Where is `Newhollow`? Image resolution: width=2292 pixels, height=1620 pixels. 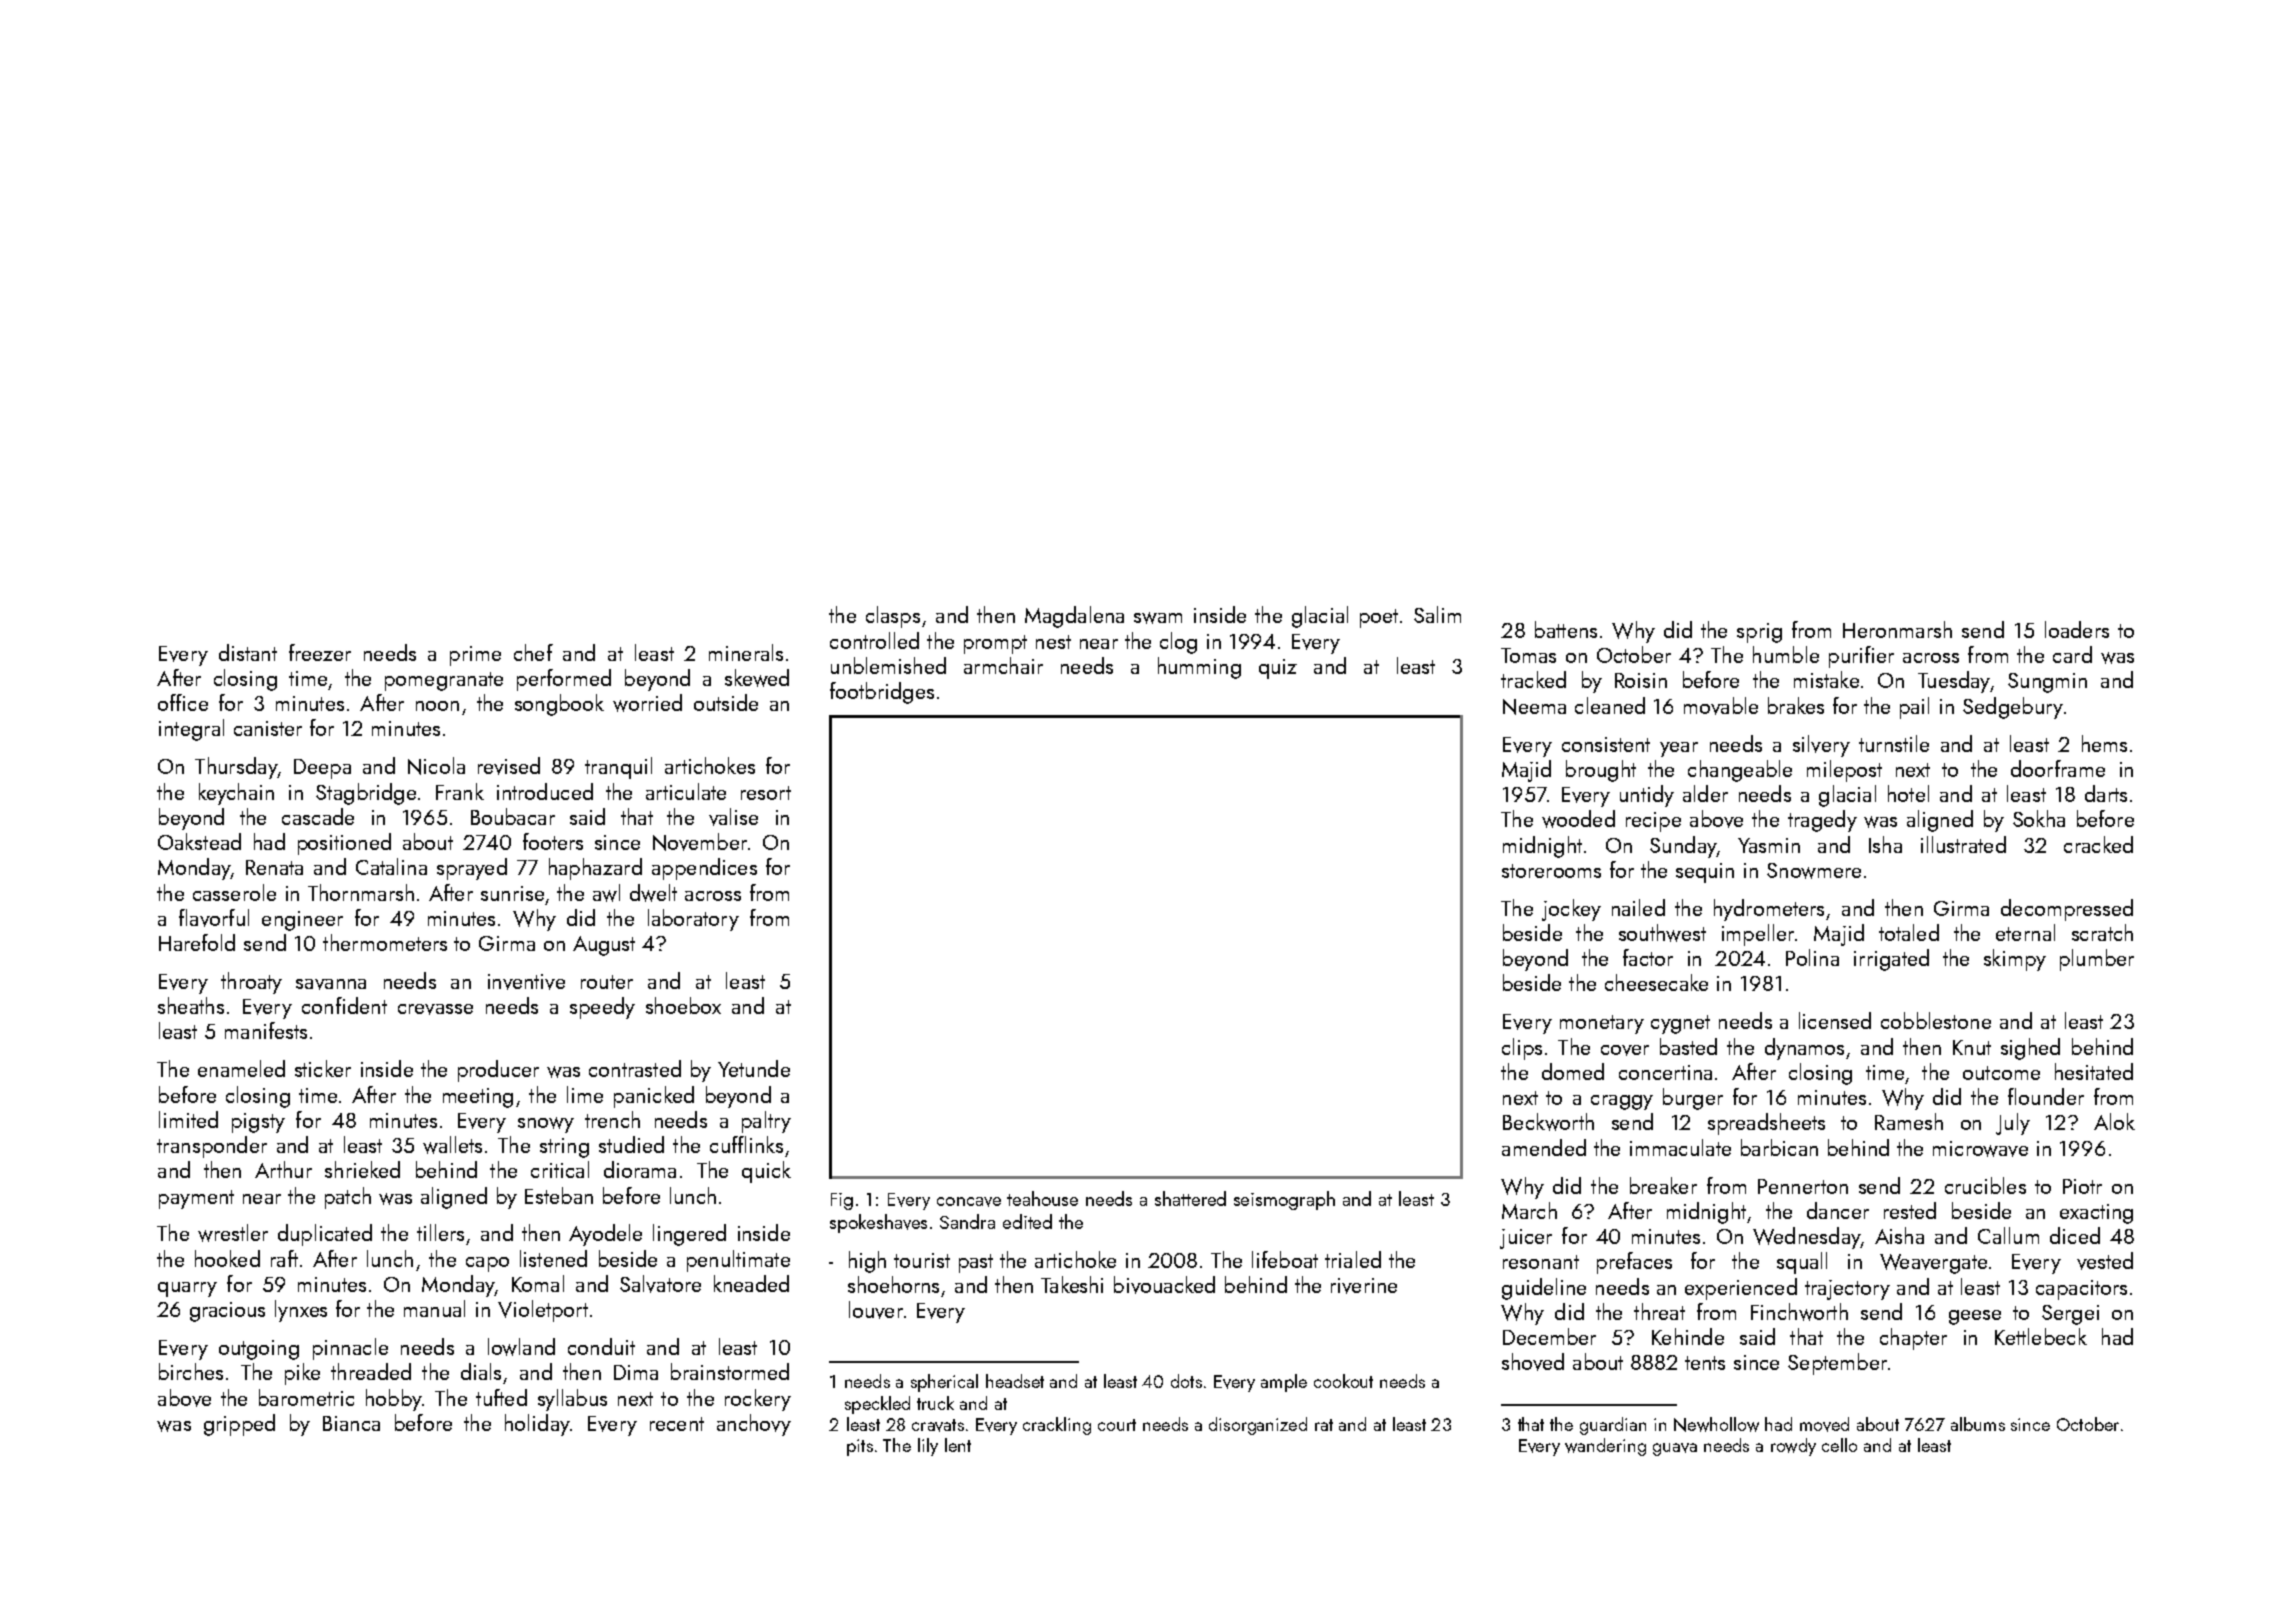 Newhollow is located at coordinates (1716, 1424).
